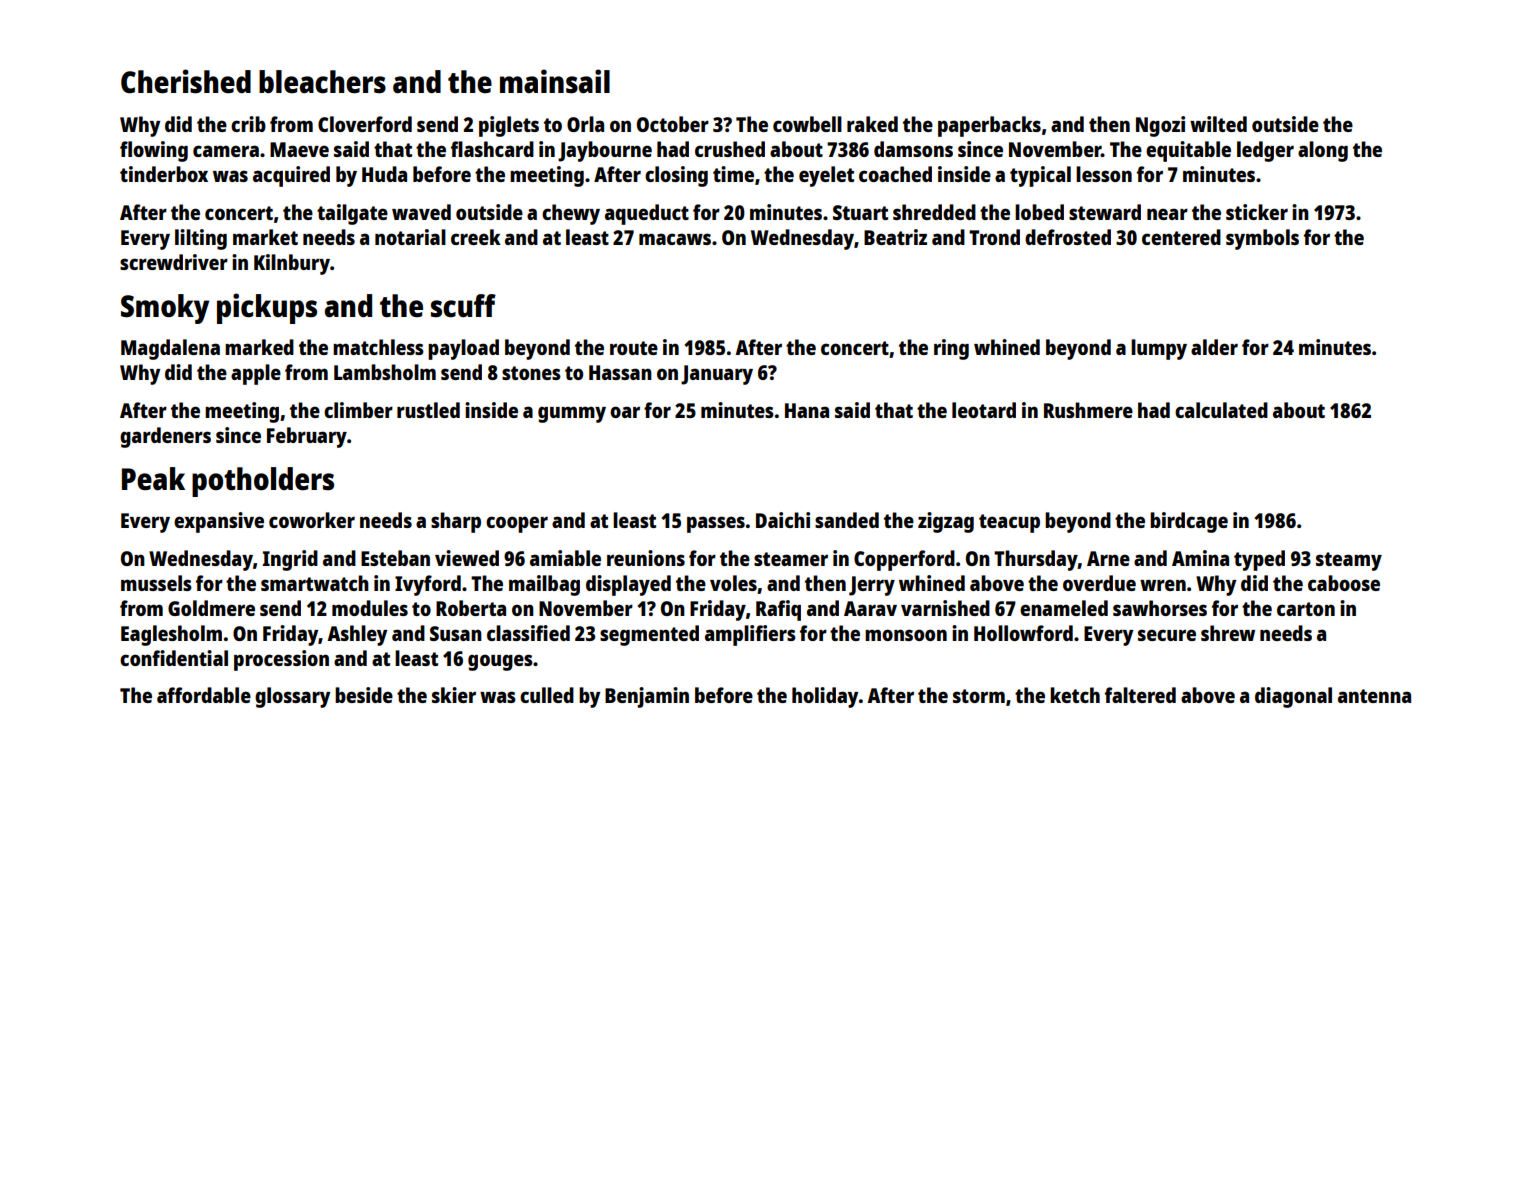 Image resolution: width=1533 pixels, height=1185 pixels. Describe the element at coordinates (989, 126) in the document. I see `paperbacks` at that location.
